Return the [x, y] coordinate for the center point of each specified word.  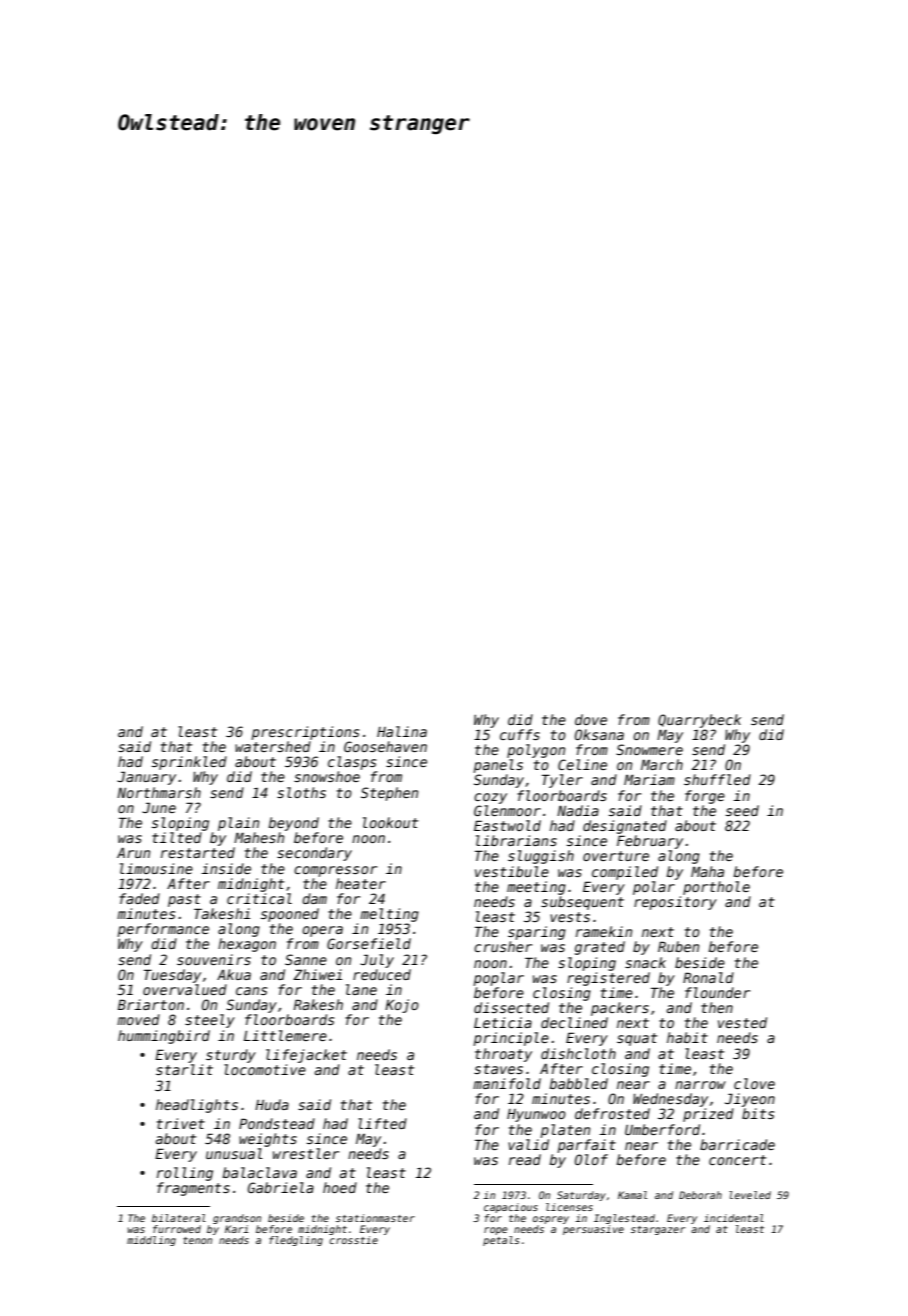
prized [708, 1115]
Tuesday [172, 976]
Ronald [708, 977]
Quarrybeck [699, 721]
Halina [402, 731]
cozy [490, 798]
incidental [734, 1218]
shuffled [717, 779]
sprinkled [189, 763]
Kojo [402, 1006]
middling [151, 1241]
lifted [382, 1123]
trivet [181, 1123]
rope [496, 1231]
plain [238, 824]
